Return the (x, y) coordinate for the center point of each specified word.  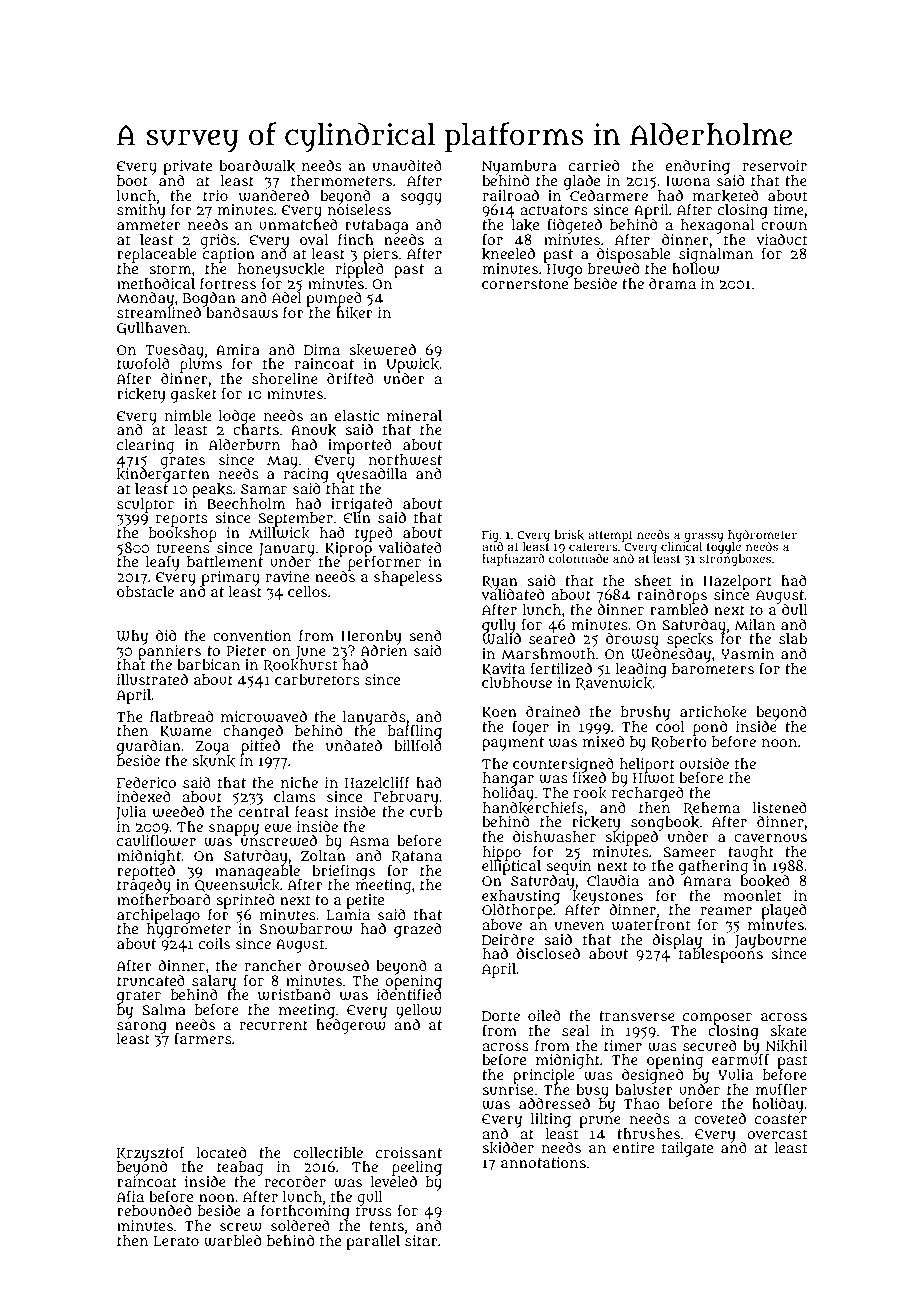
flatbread (181, 716)
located (221, 1152)
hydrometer (762, 536)
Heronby (371, 637)
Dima (322, 349)
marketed (725, 196)
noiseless (359, 209)
